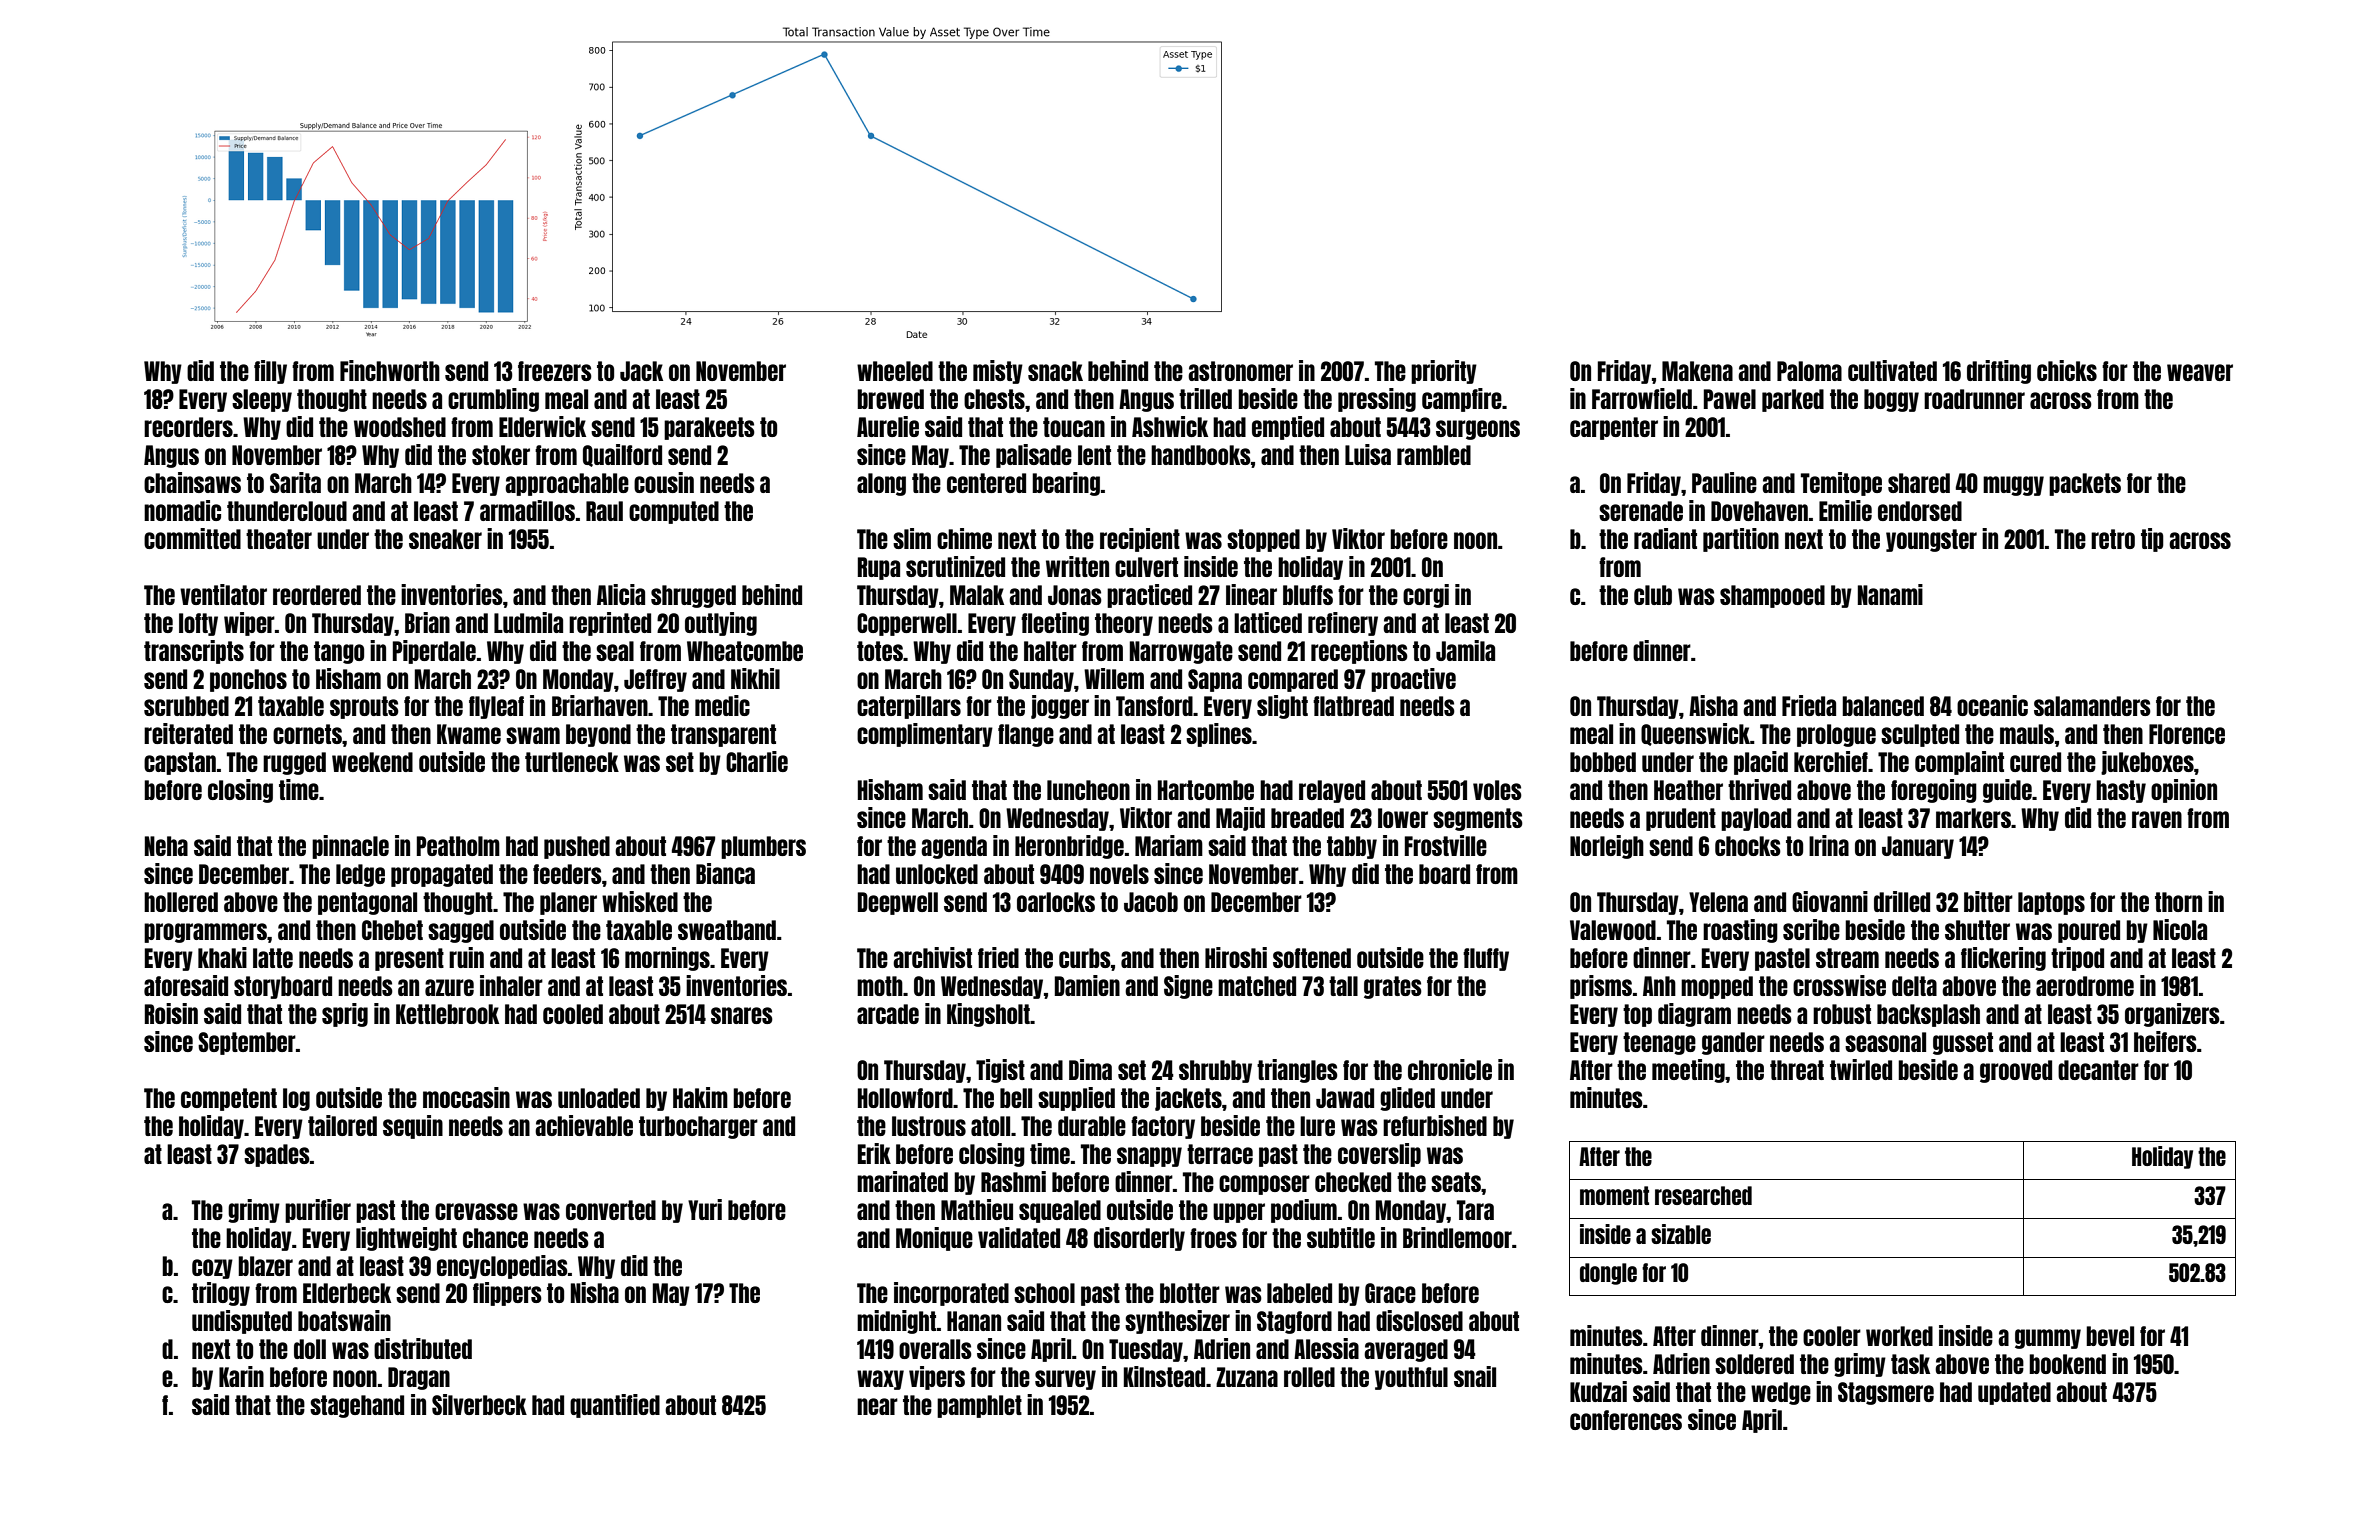 Image resolution: width=2380 pixels, height=1540 pixels. Describe the element at coordinates (1626, 1420) in the screenshot. I see `conferences` at that location.
